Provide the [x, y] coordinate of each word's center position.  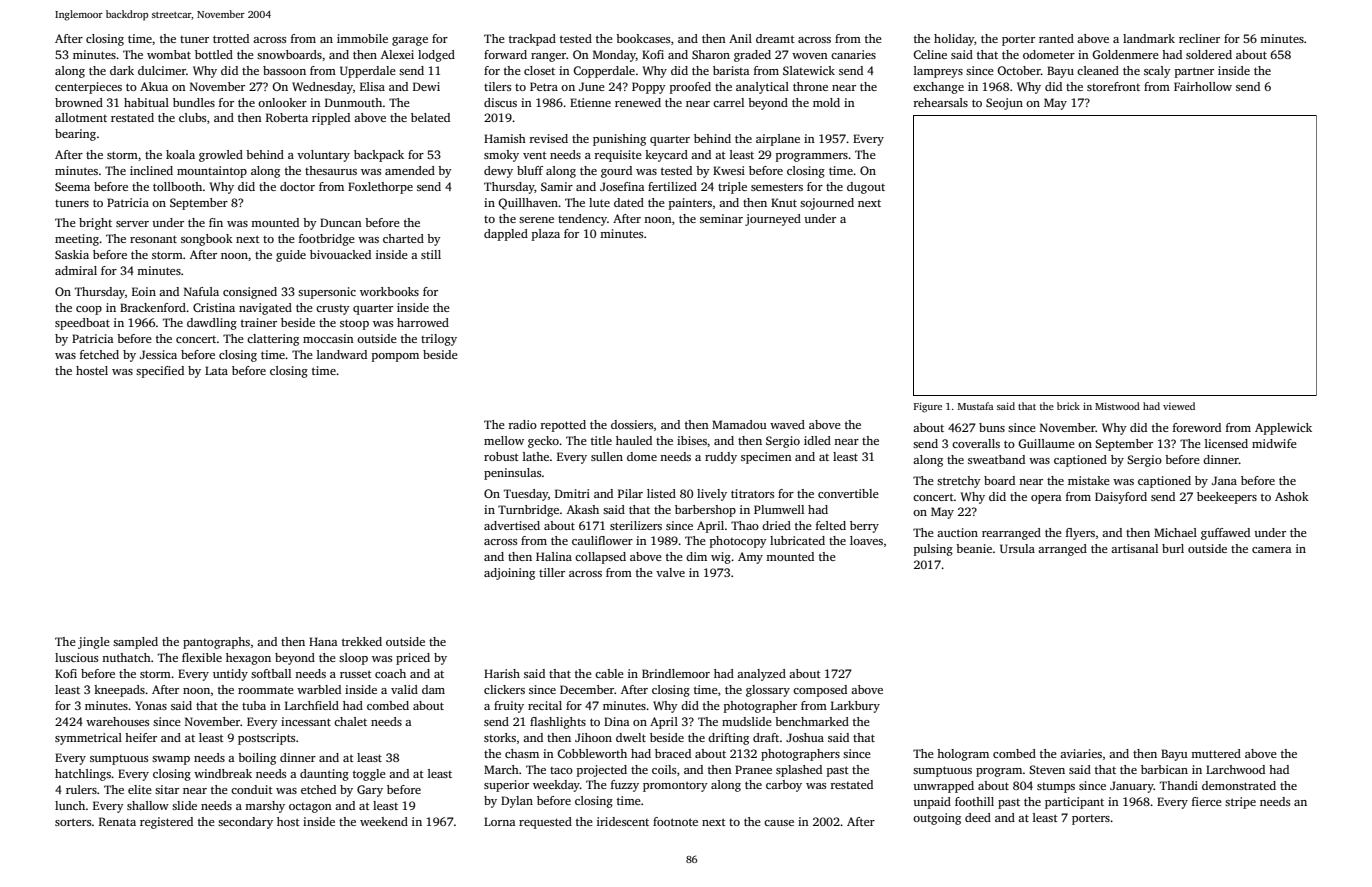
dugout [866, 188]
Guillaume [1046, 443]
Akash [583, 509]
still [431, 254]
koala [180, 154]
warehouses [117, 721]
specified [160, 372]
